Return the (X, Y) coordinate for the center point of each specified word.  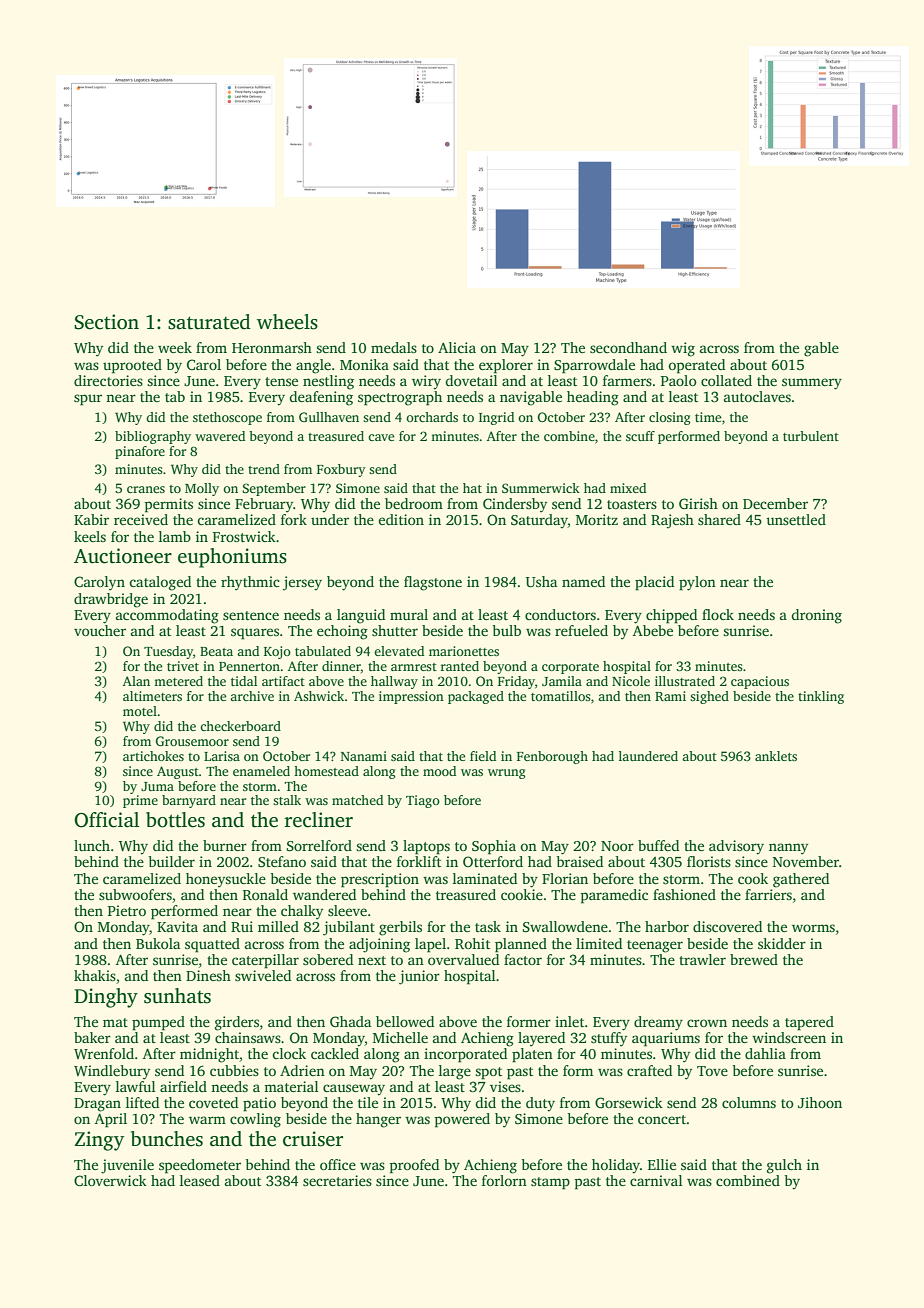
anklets (776, 756)
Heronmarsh (272, 347)
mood (439, 771)
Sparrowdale (594, 366)
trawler (702, 959)
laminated (485, 878)
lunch (92, 845)
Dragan (97, 1105)
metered (178, 681)
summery (812, 384)
